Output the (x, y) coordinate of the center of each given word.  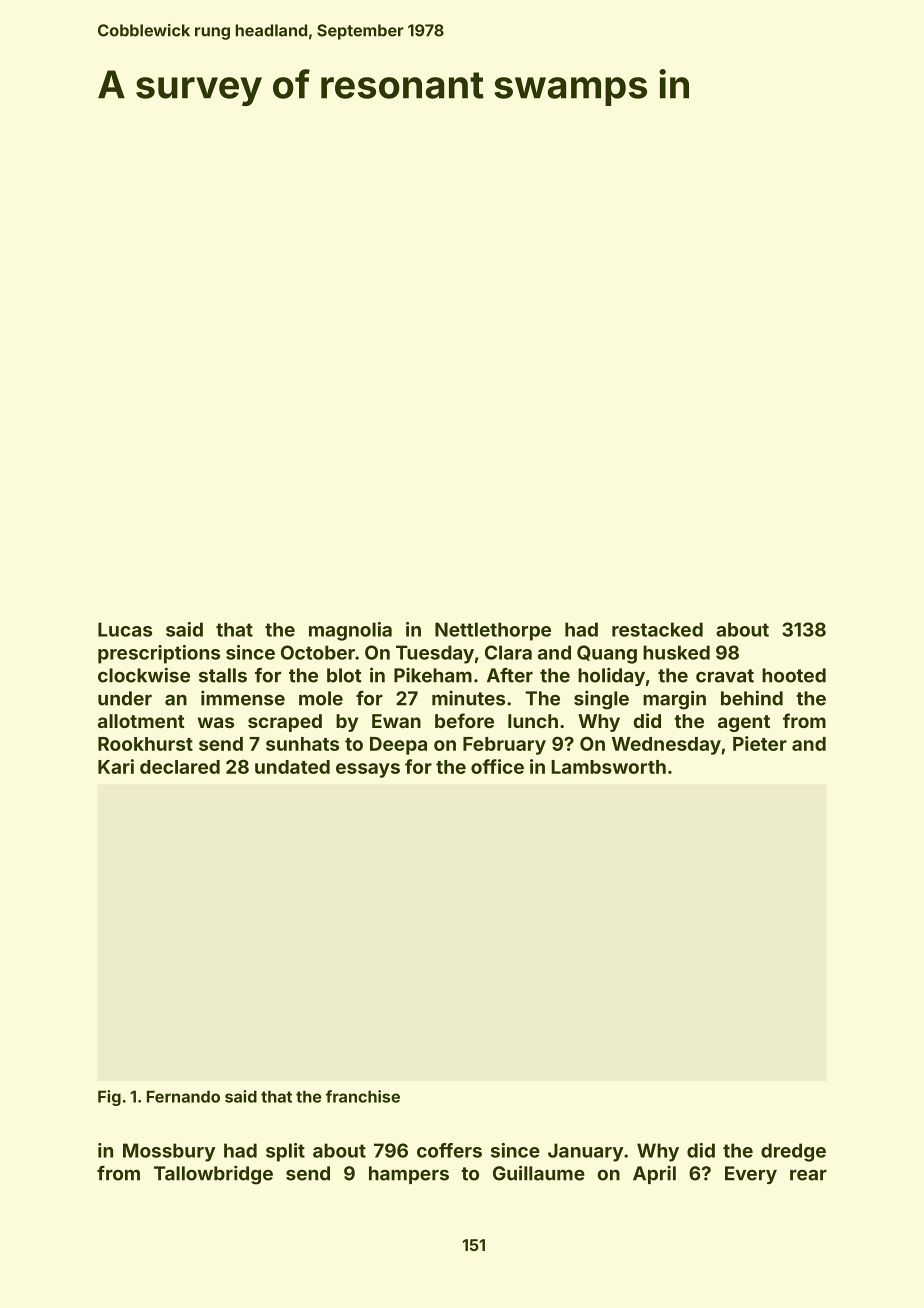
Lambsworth (608, 767)
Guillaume (539, 1173)
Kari (116, 766)
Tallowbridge (213, 1175)
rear (808, 1175)
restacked (657, 629)
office (497, 766)
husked (676, 652)
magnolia (350, 631)
